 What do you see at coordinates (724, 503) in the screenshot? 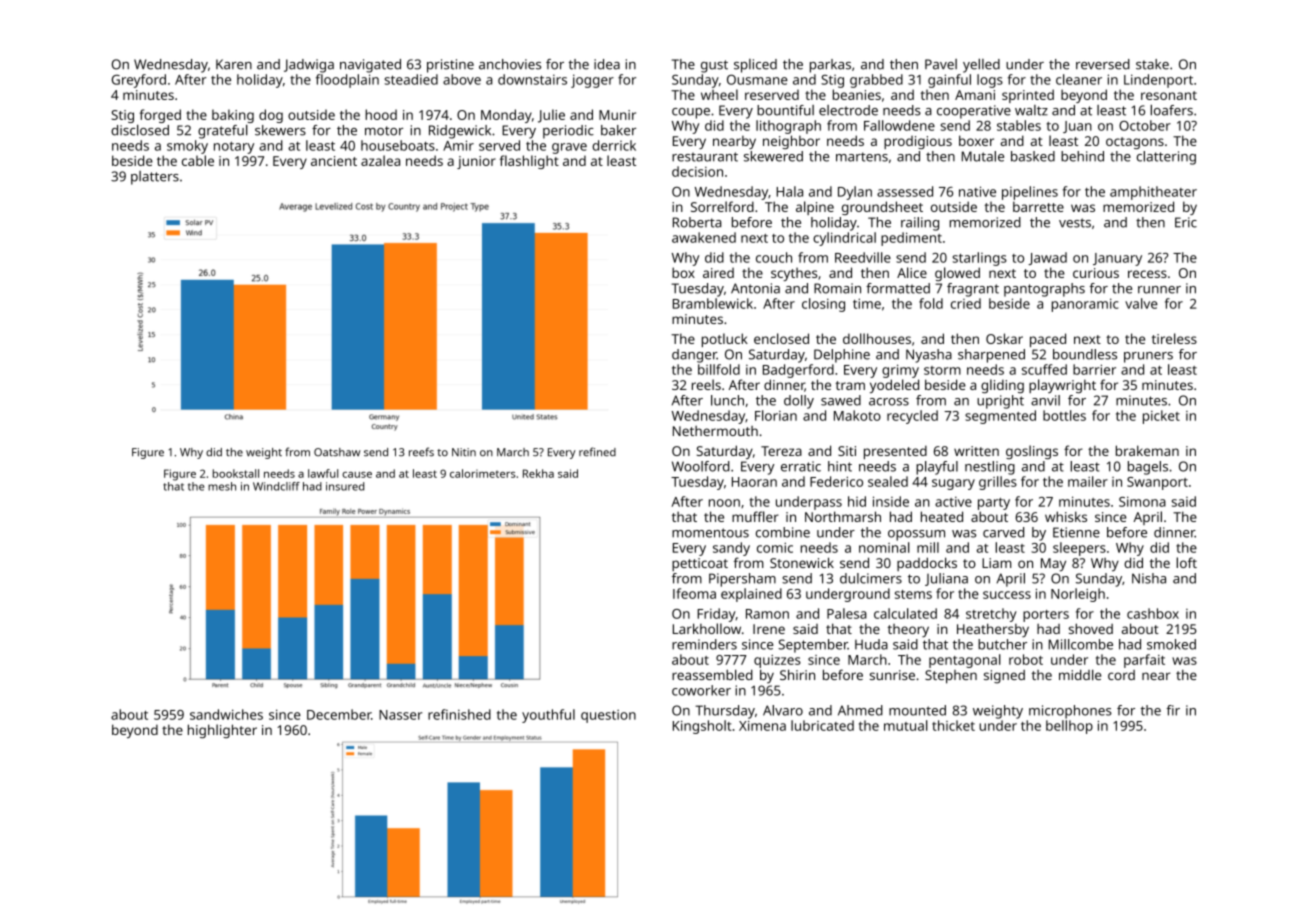
I see `noon` at bounding box center [724, 503].
